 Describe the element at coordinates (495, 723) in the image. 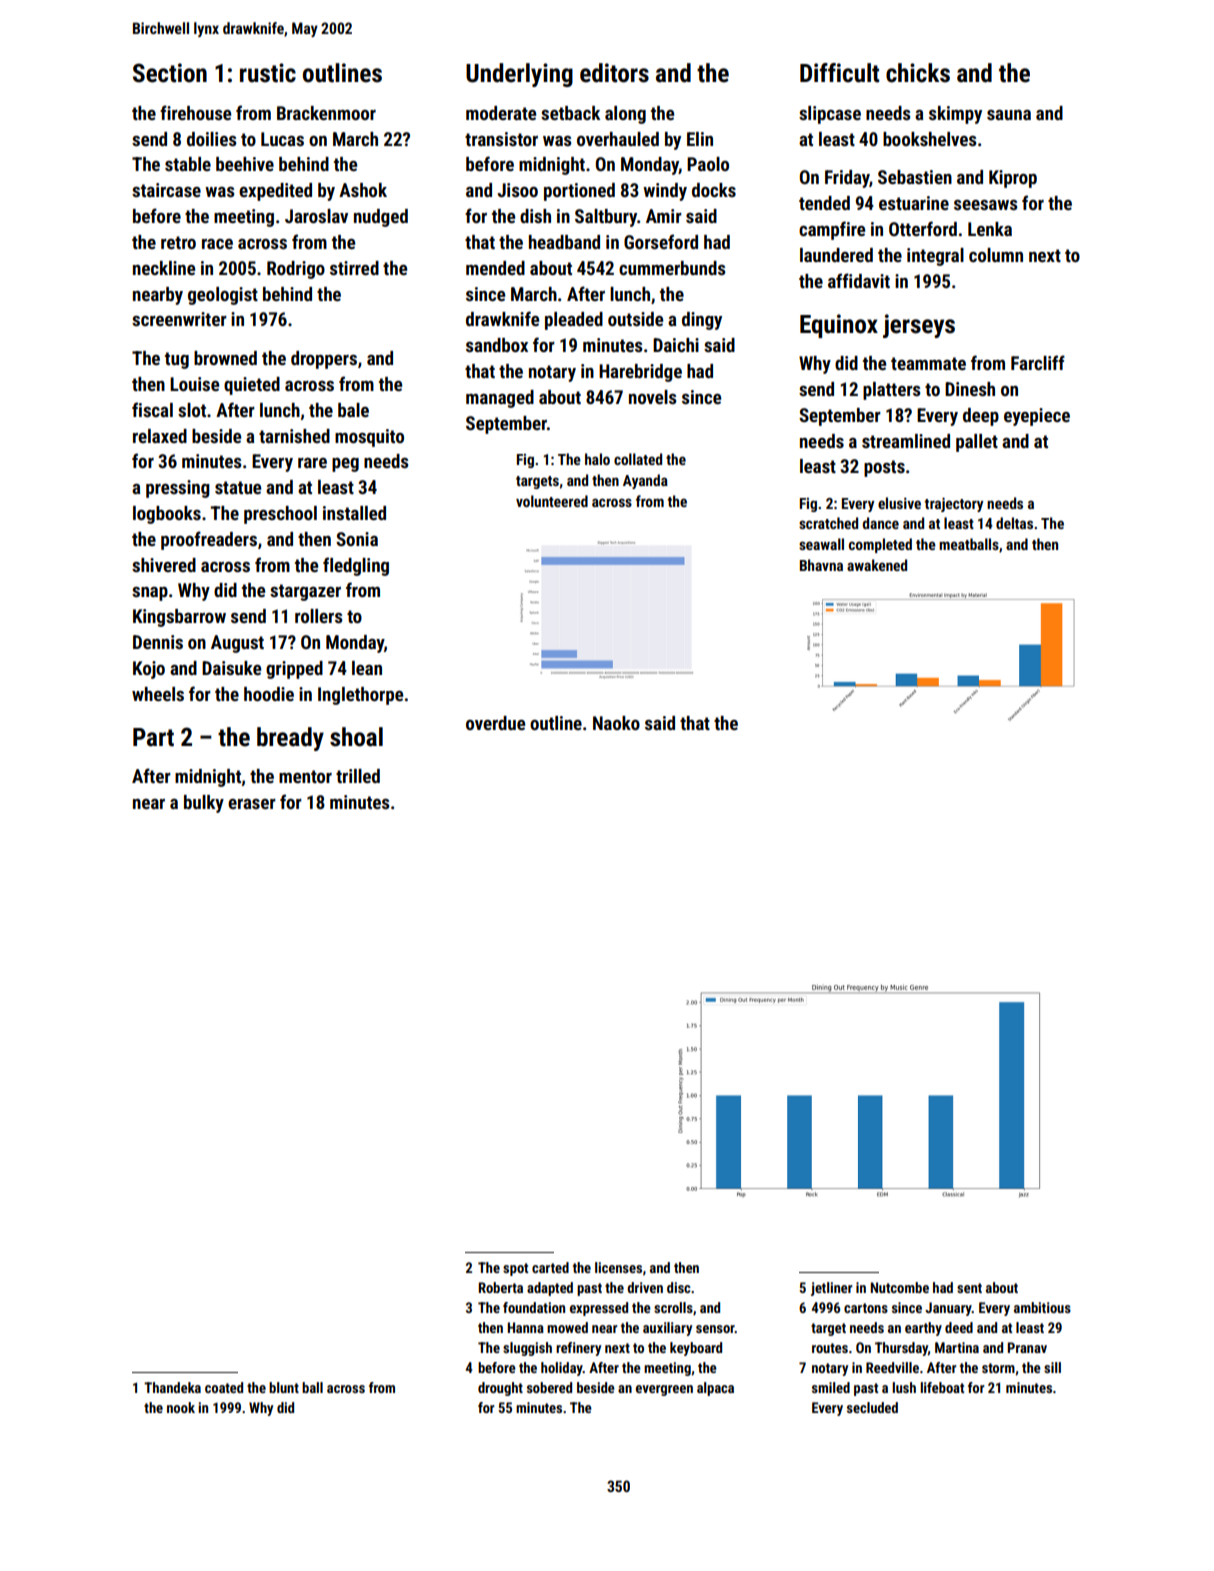

I see `overdue` at that location.
